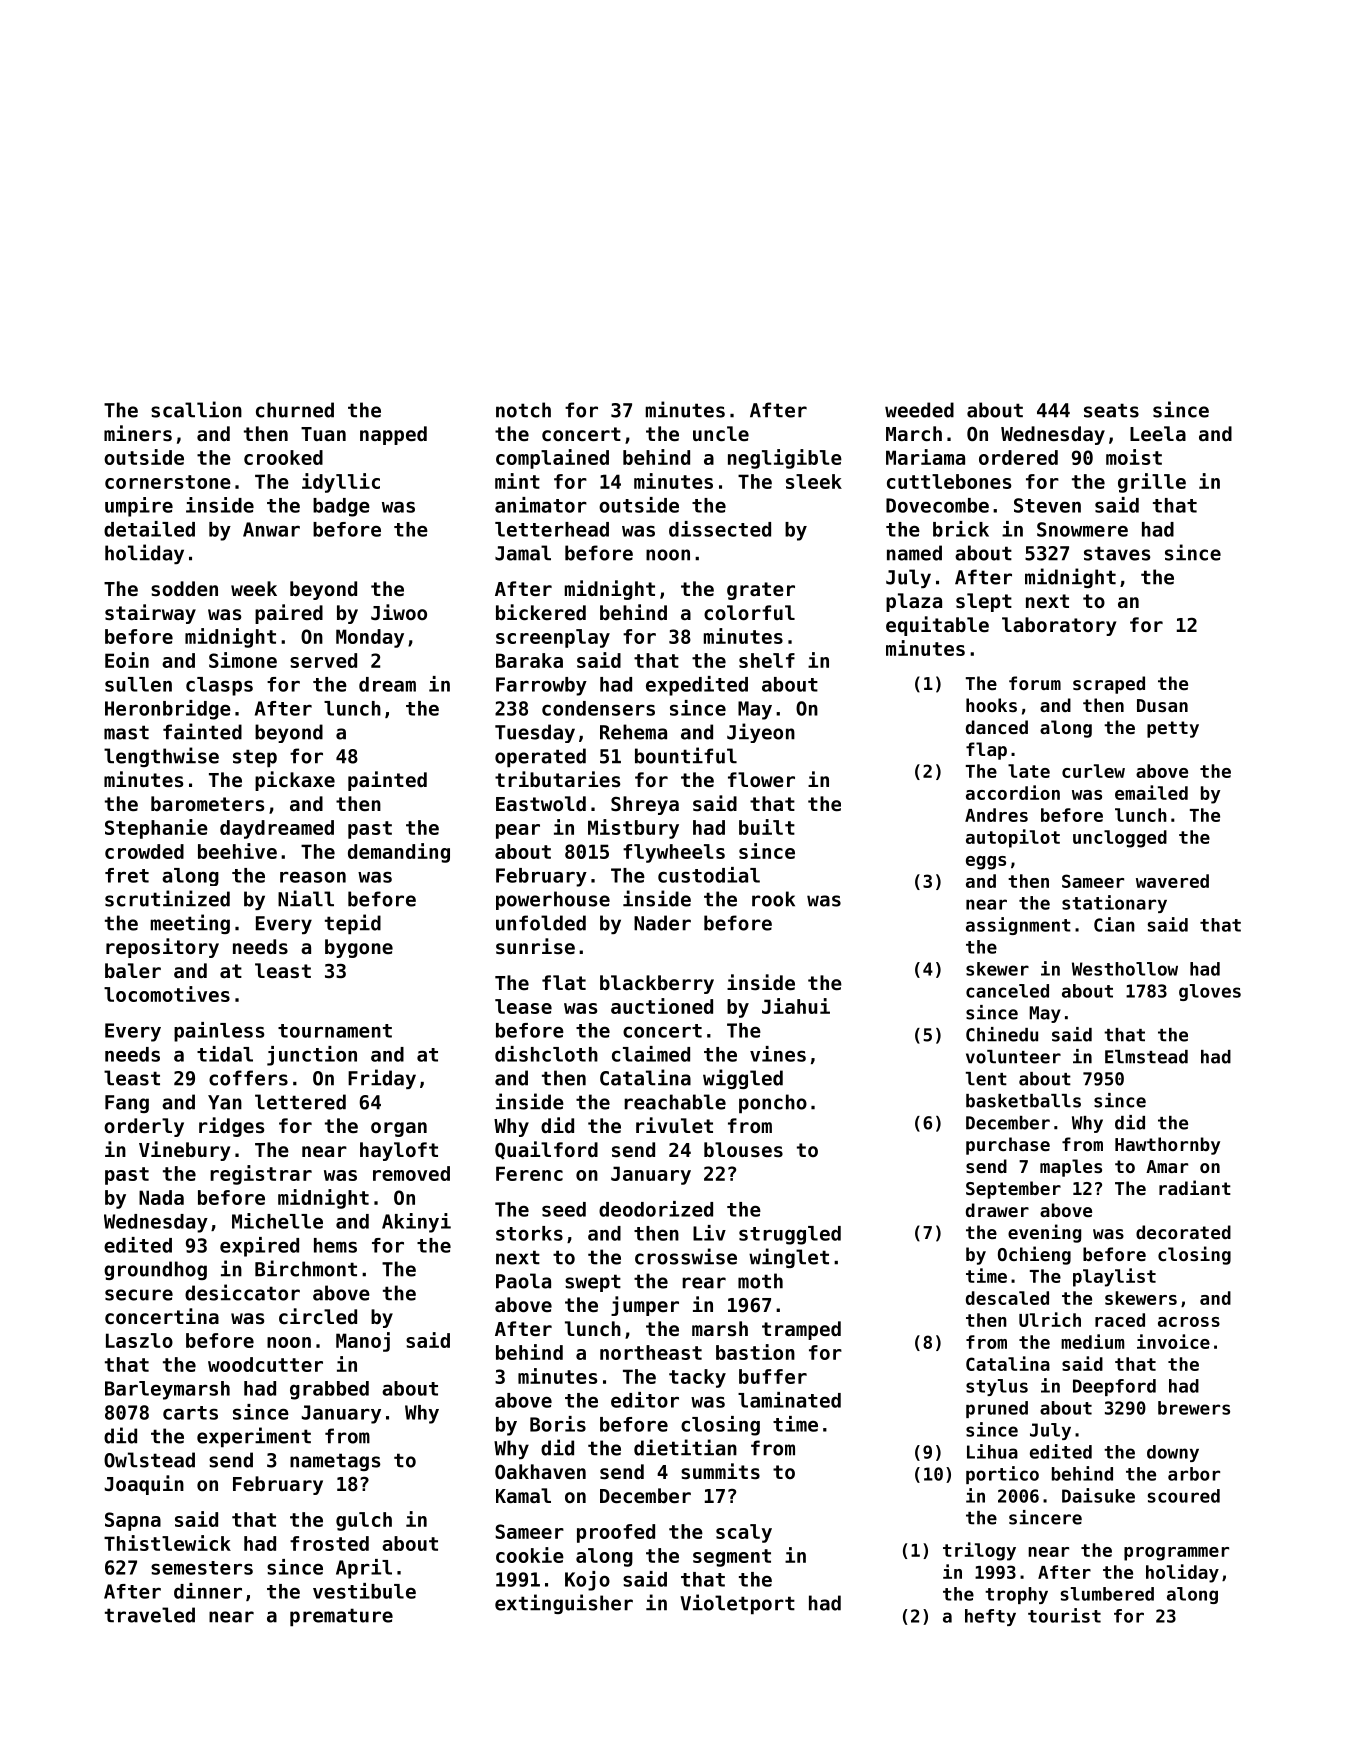 This document has height=1742, width=1346. I want to click on pickaxe, so click(295, 781).
